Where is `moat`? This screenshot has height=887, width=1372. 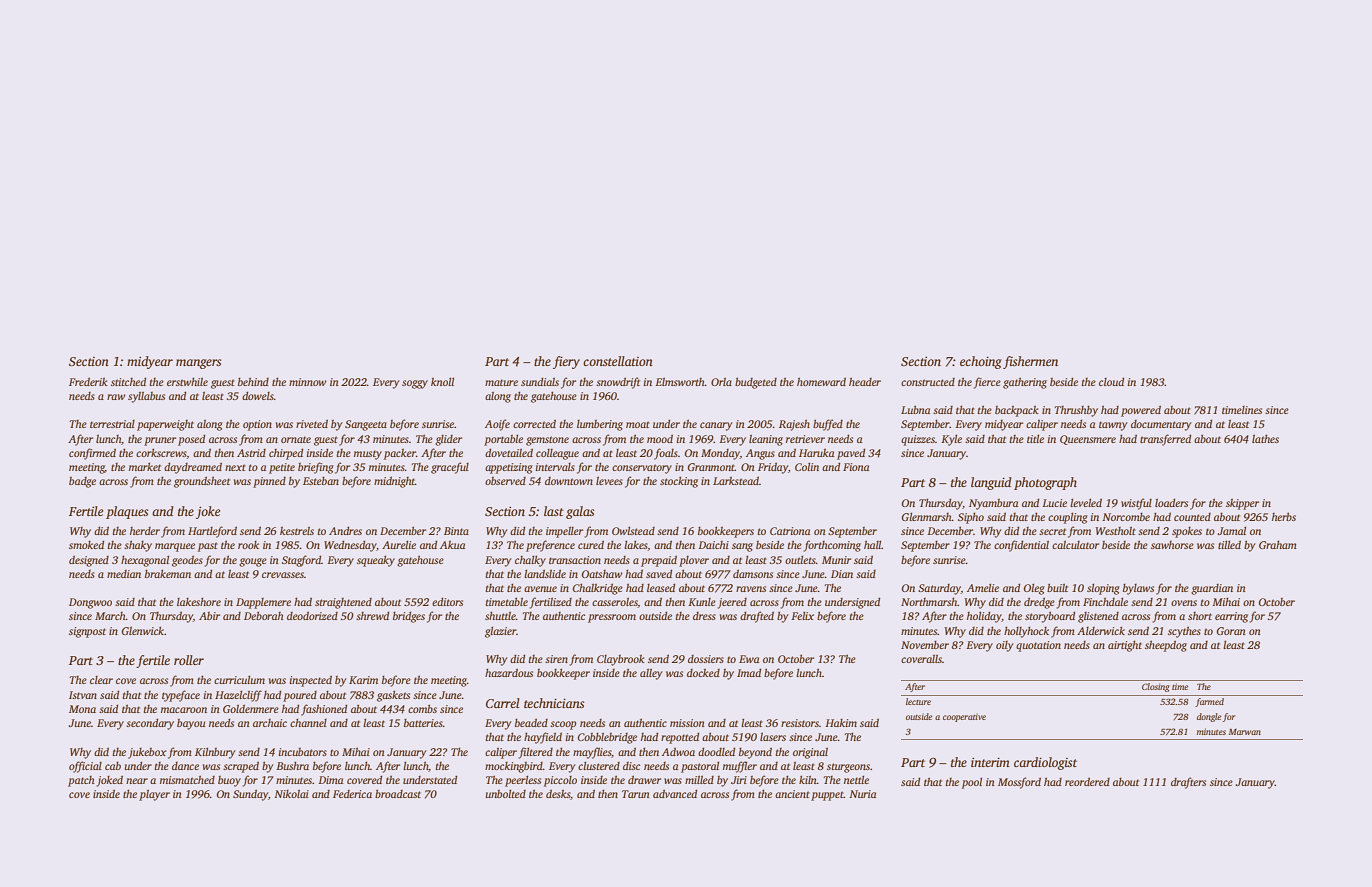 moat is located at coordinates (638, 424).
